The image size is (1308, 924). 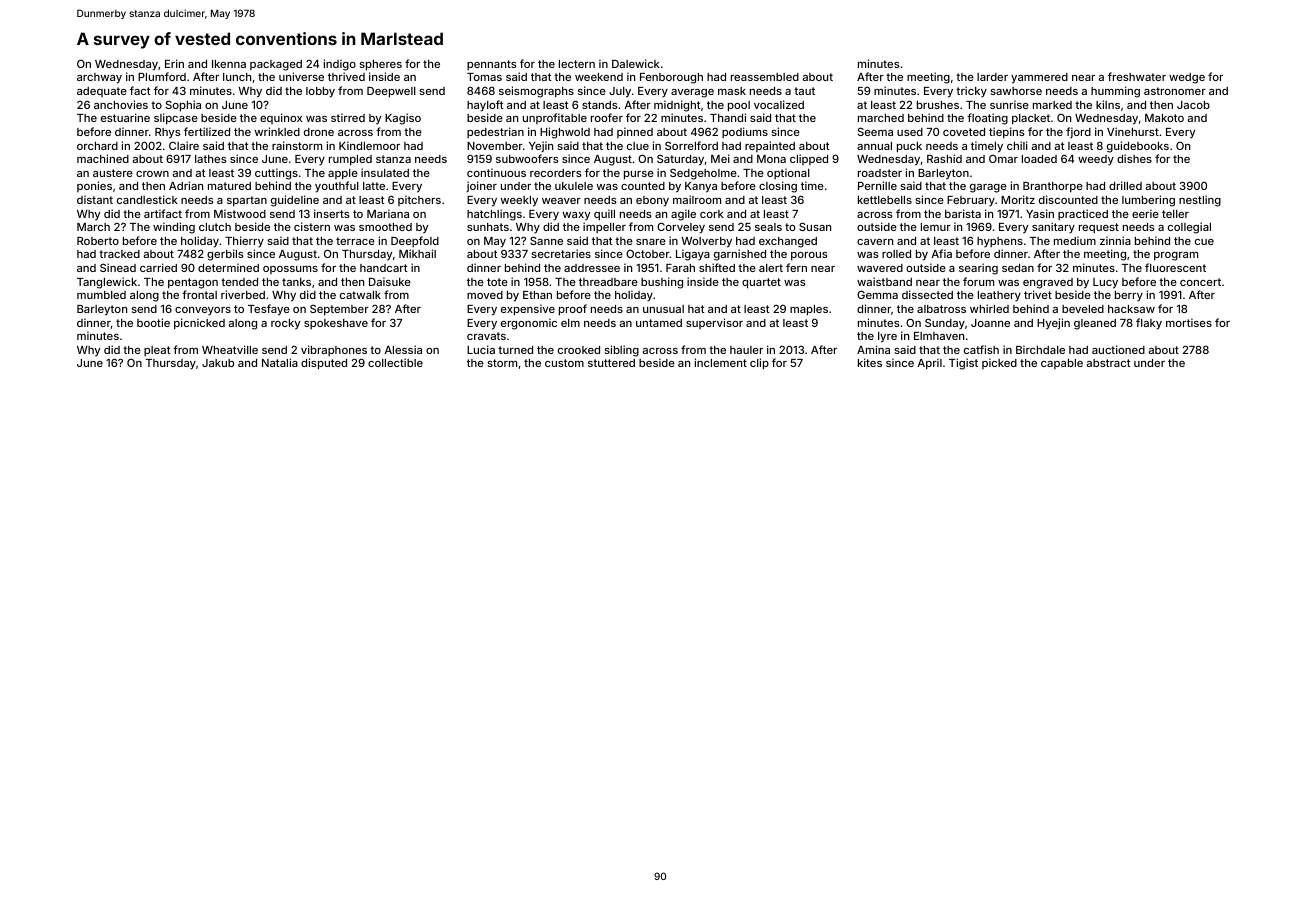 What do you see at coordinates (481, 186) in the screenshot?
I see `joiner` at bounding box center [481, 186].
